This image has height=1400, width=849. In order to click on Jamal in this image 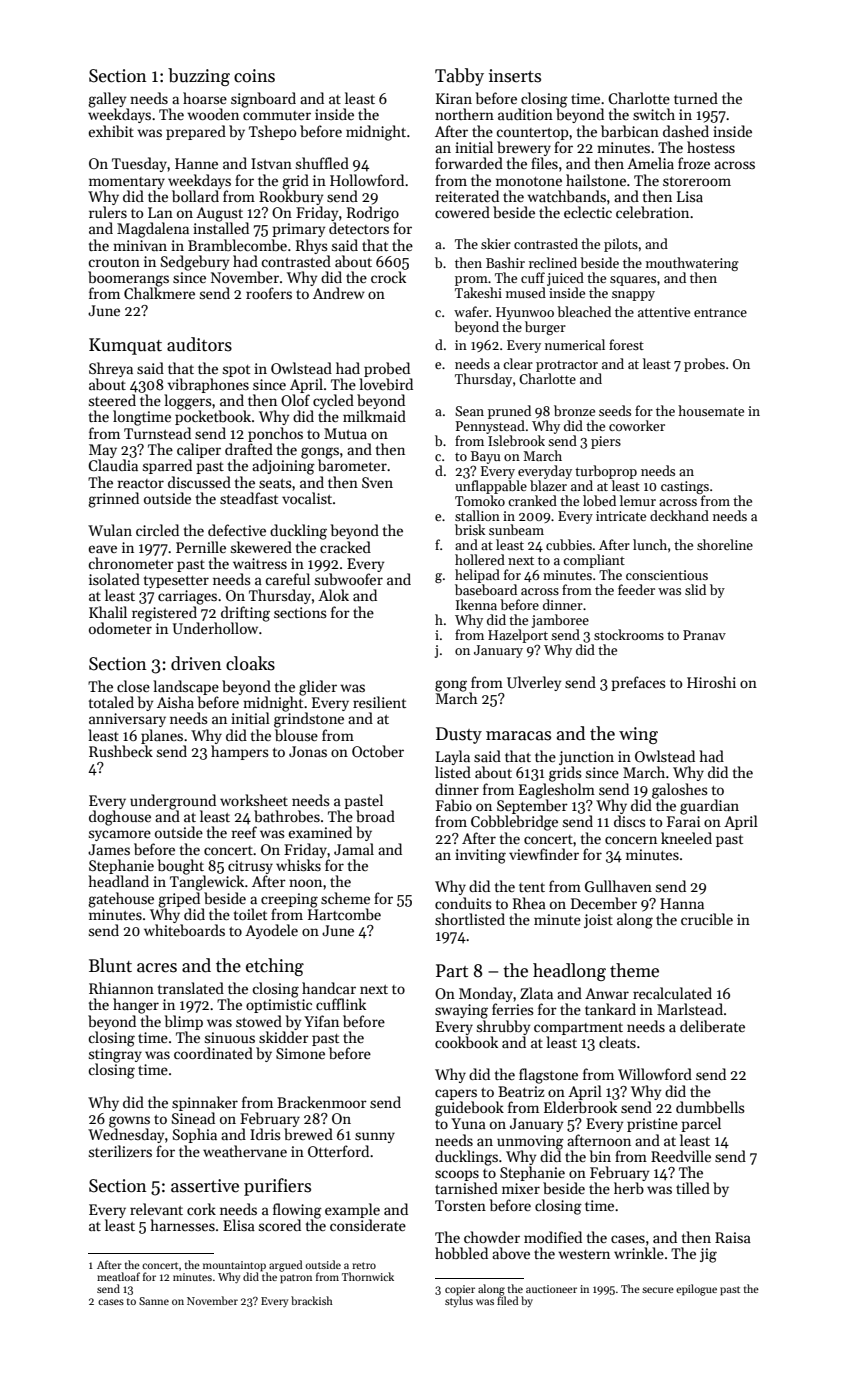, I will do `click(354, 849)`.
